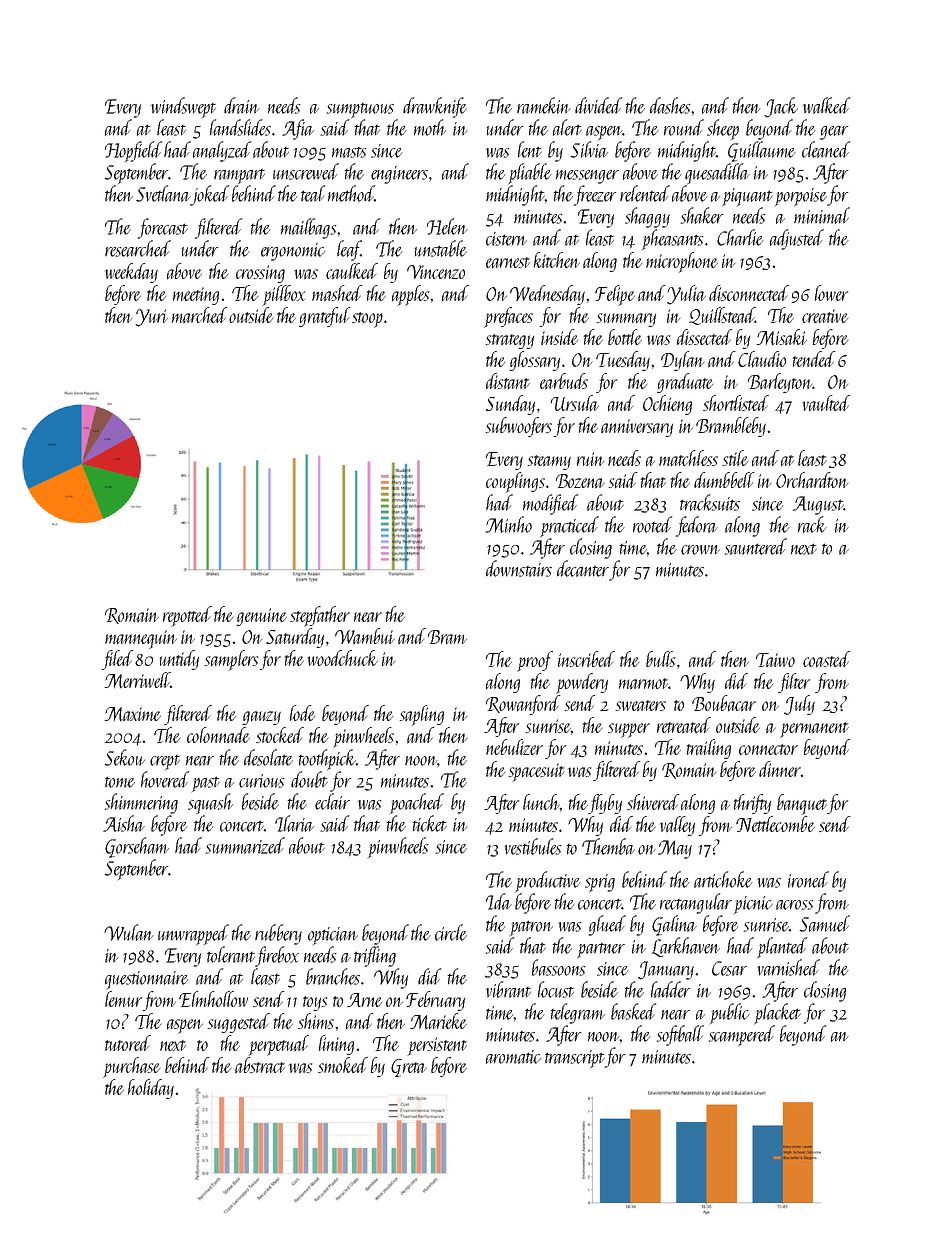  Describe the element at coordinates (210, 804) in the screenshot. I see `squash` at that location.
